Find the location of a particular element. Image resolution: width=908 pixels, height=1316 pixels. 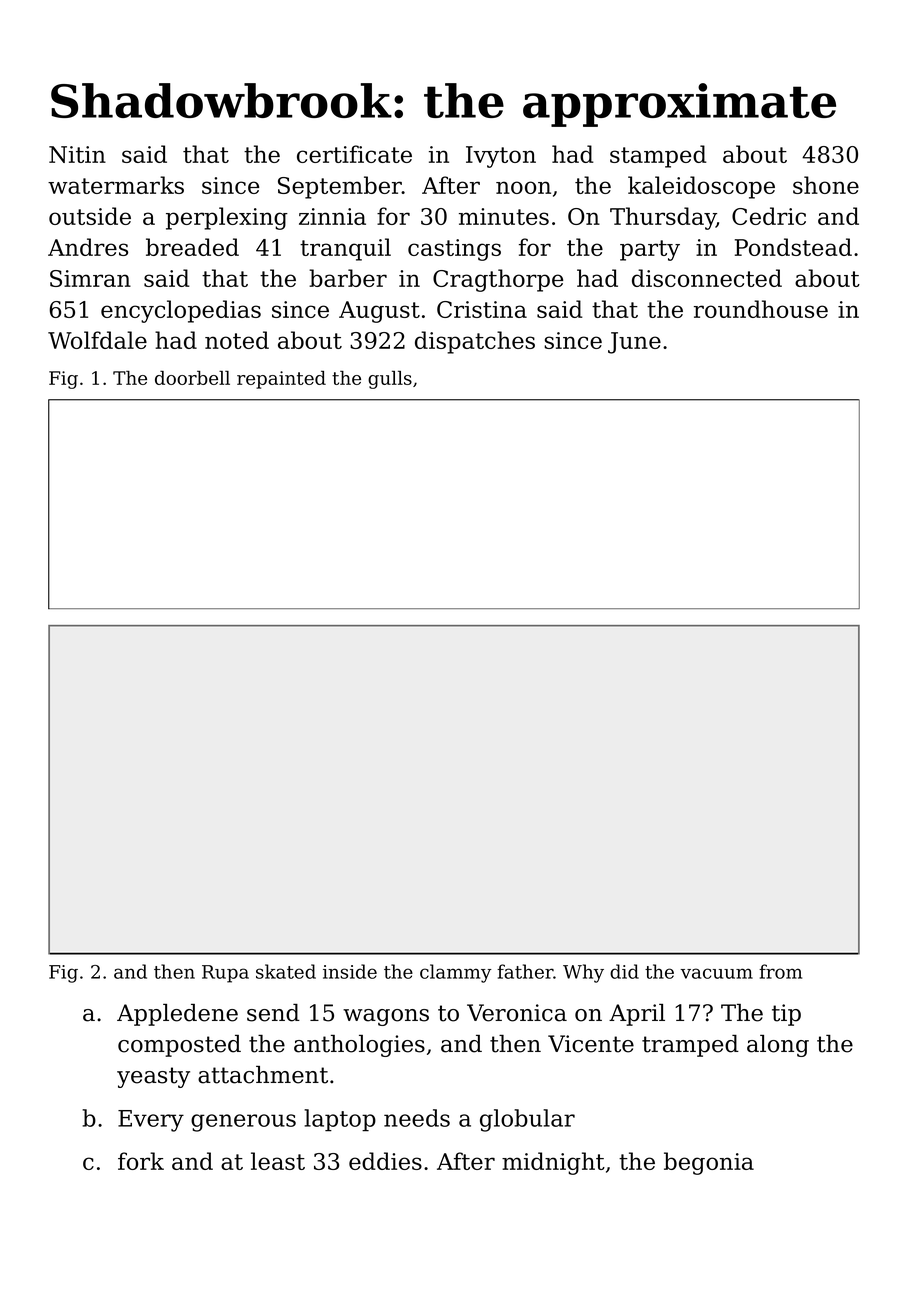

Wolfdale is located at coordinates (97, 340).
